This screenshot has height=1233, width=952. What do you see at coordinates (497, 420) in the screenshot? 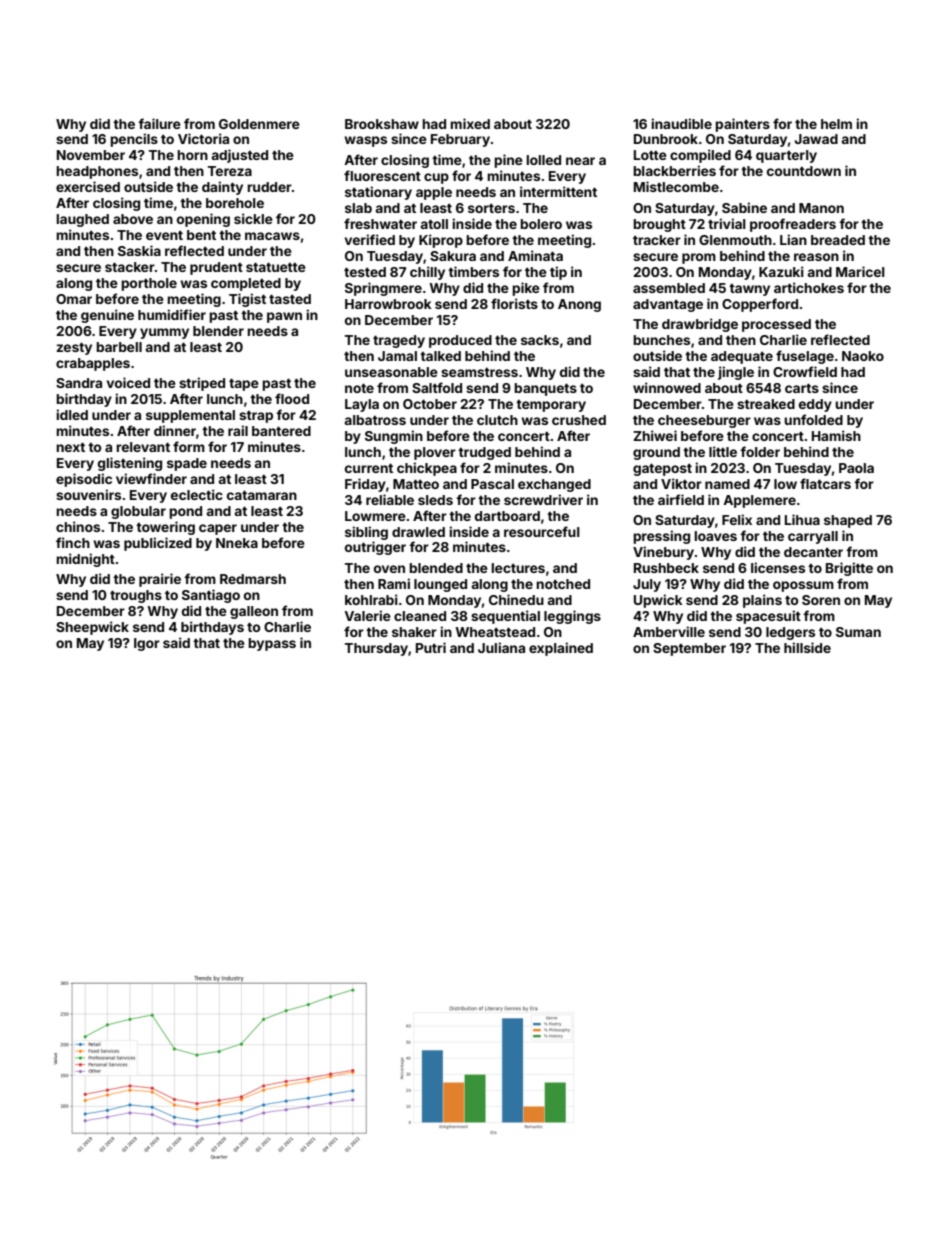
I see `clutch` at bounding box center [497, 420].
